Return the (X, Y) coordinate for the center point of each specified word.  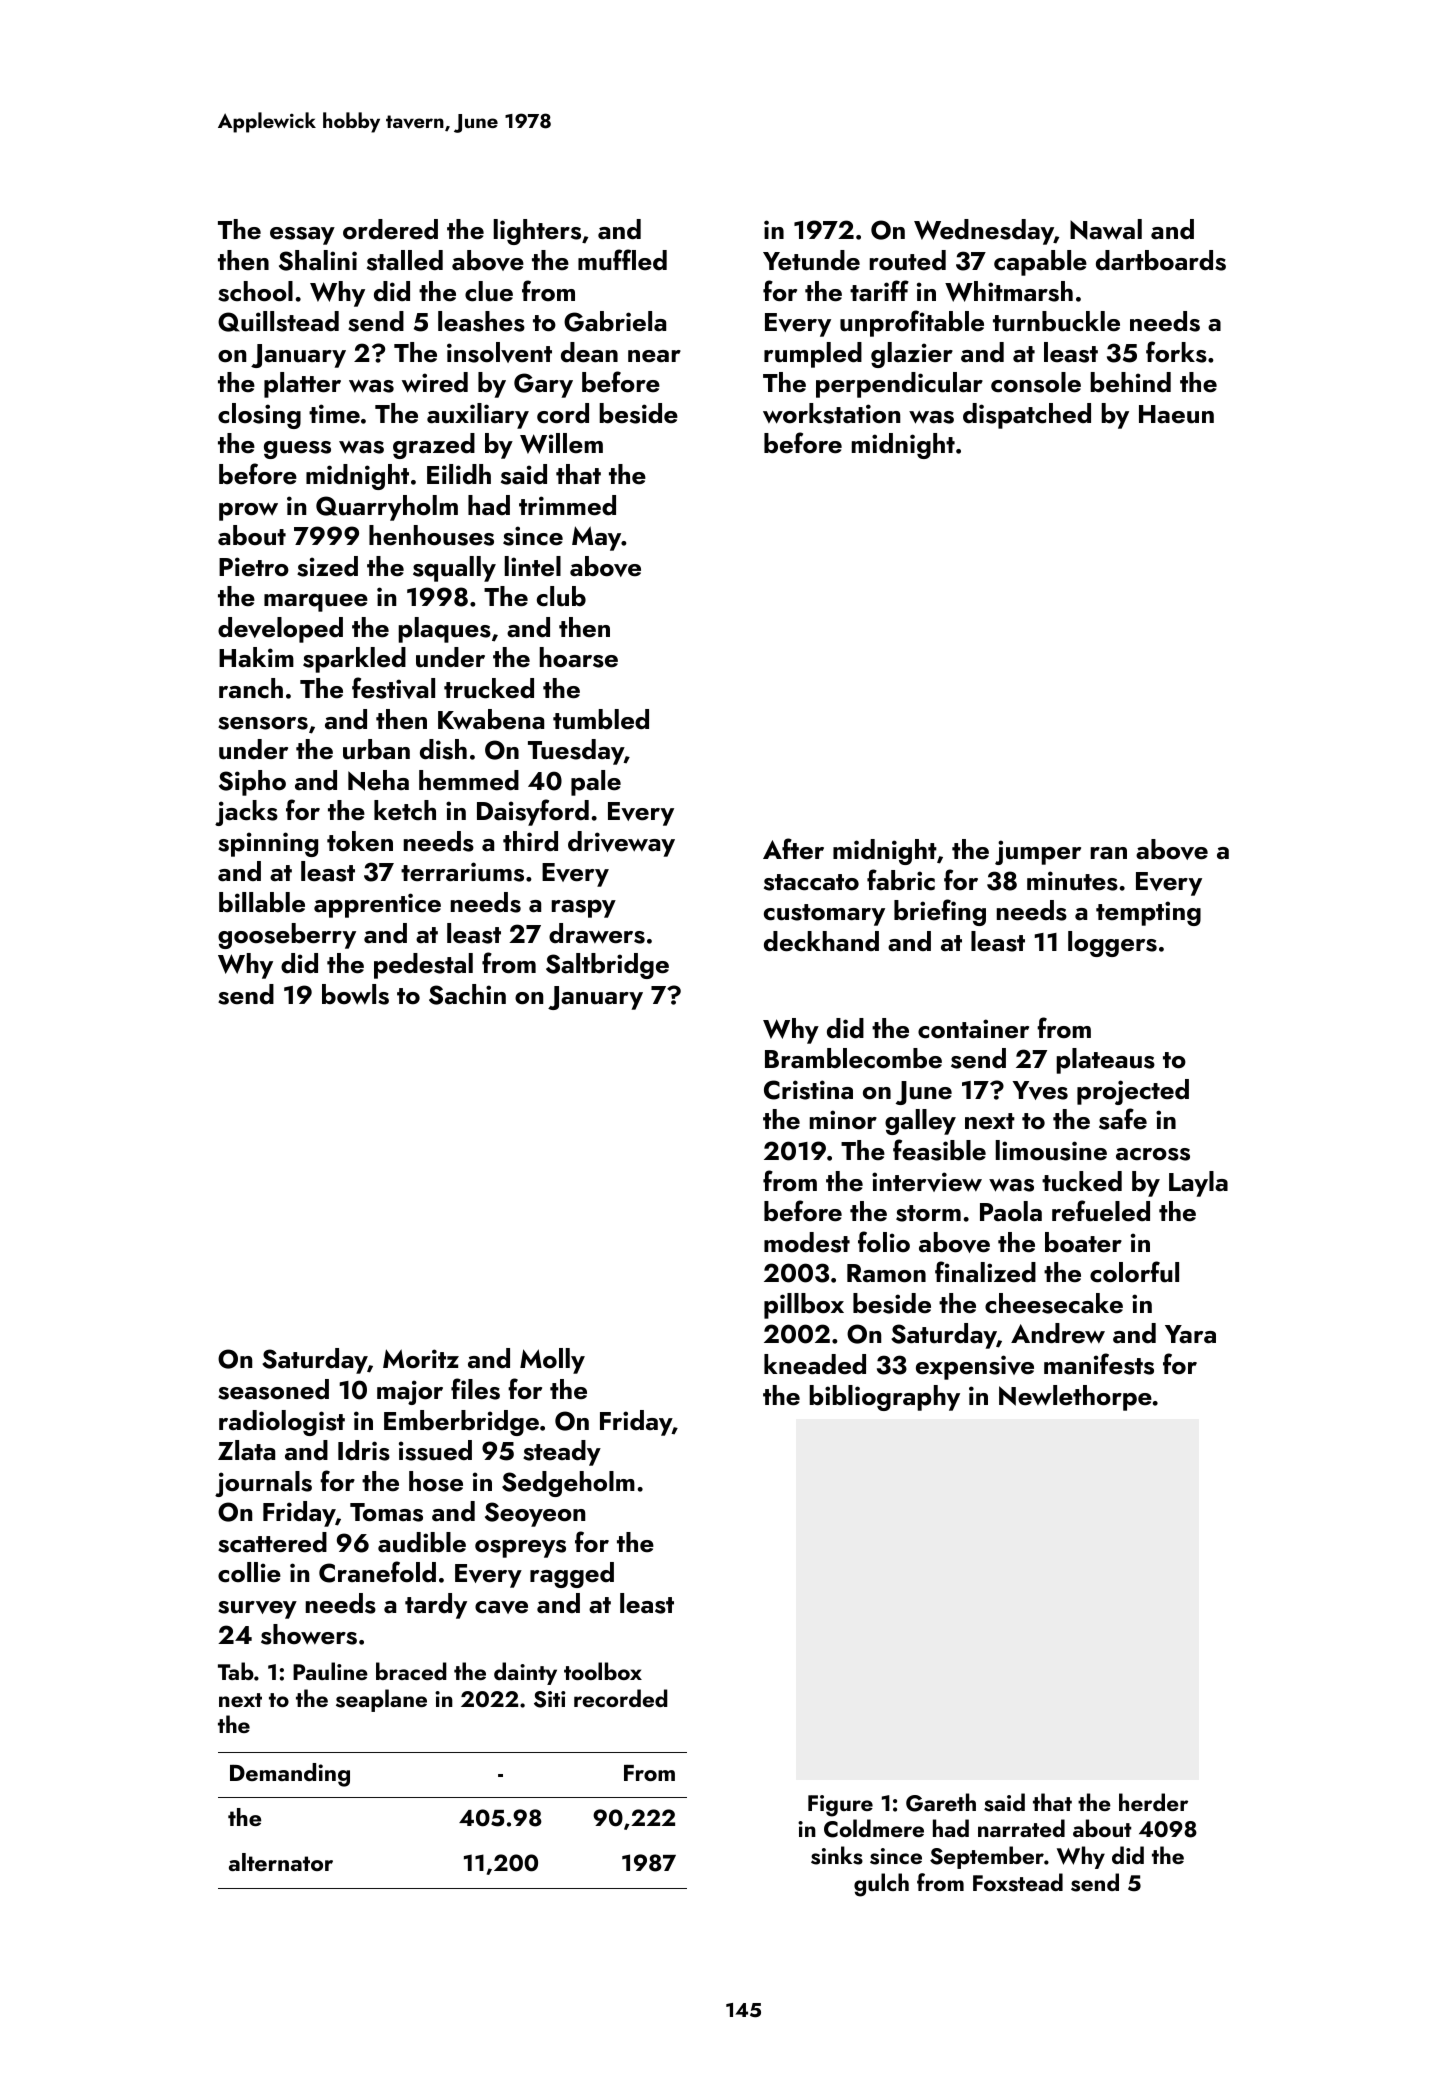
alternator (281, 1862)
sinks (837, 1855)
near (654, 356)
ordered (390, 229)
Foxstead (1018, 1882)
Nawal (1106, 229)
